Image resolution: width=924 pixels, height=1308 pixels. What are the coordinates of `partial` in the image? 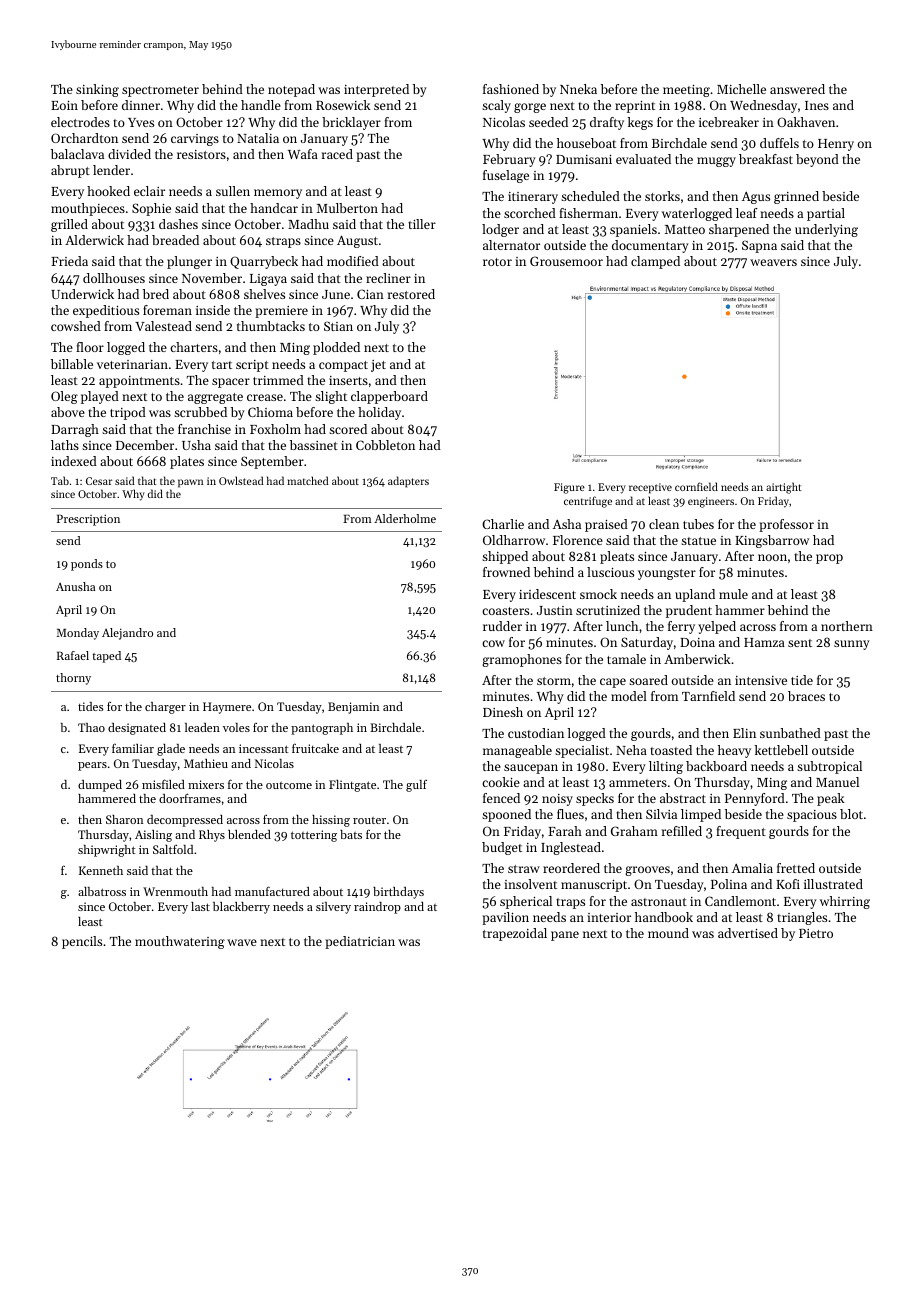 It's located at (826, 214).
